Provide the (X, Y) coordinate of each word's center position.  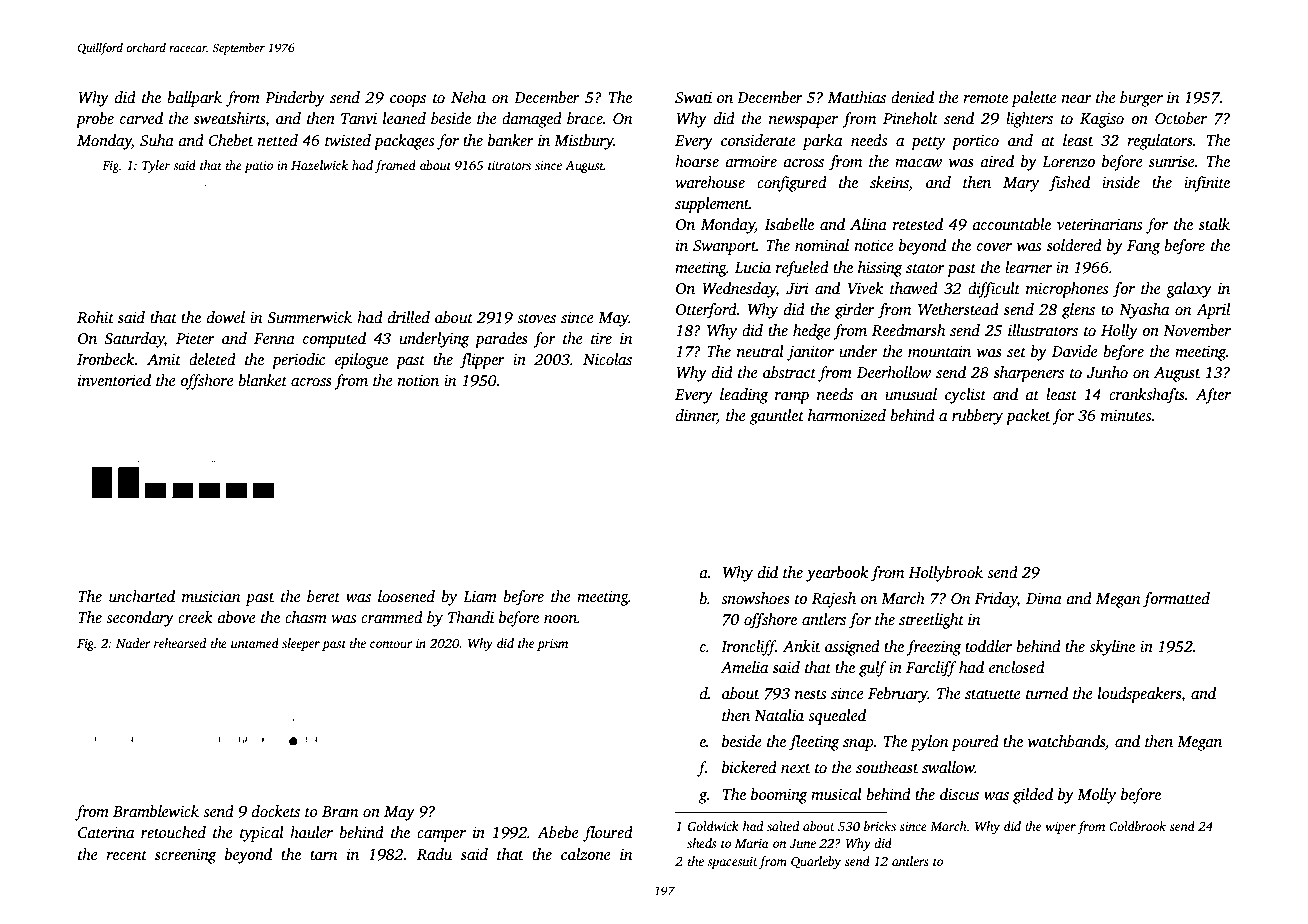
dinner (696, 415)
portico (975, 142)
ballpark (194, 99)
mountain (939, 351)
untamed (255, 643)
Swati (693, 98)
